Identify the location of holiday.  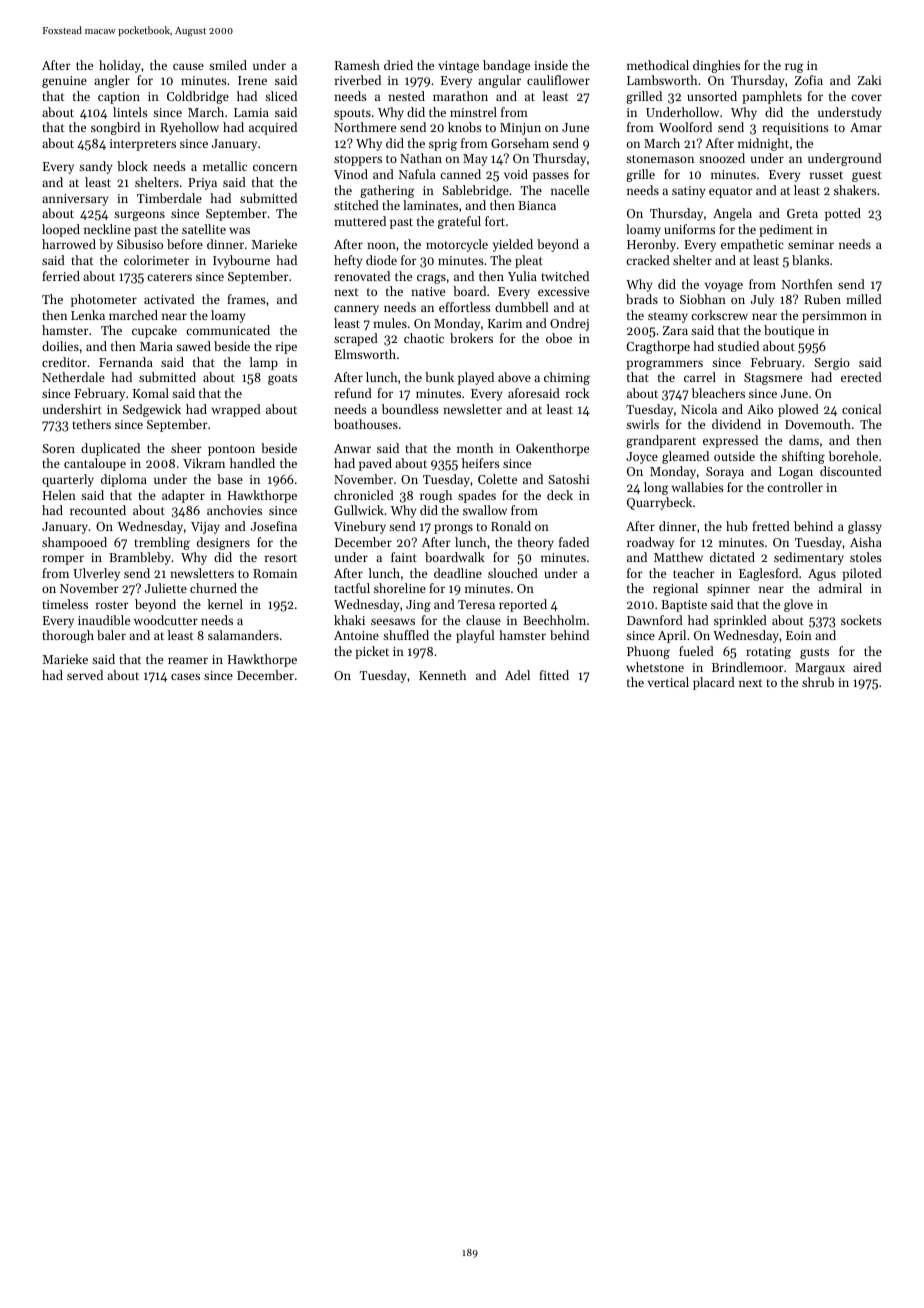
(120, 66).
